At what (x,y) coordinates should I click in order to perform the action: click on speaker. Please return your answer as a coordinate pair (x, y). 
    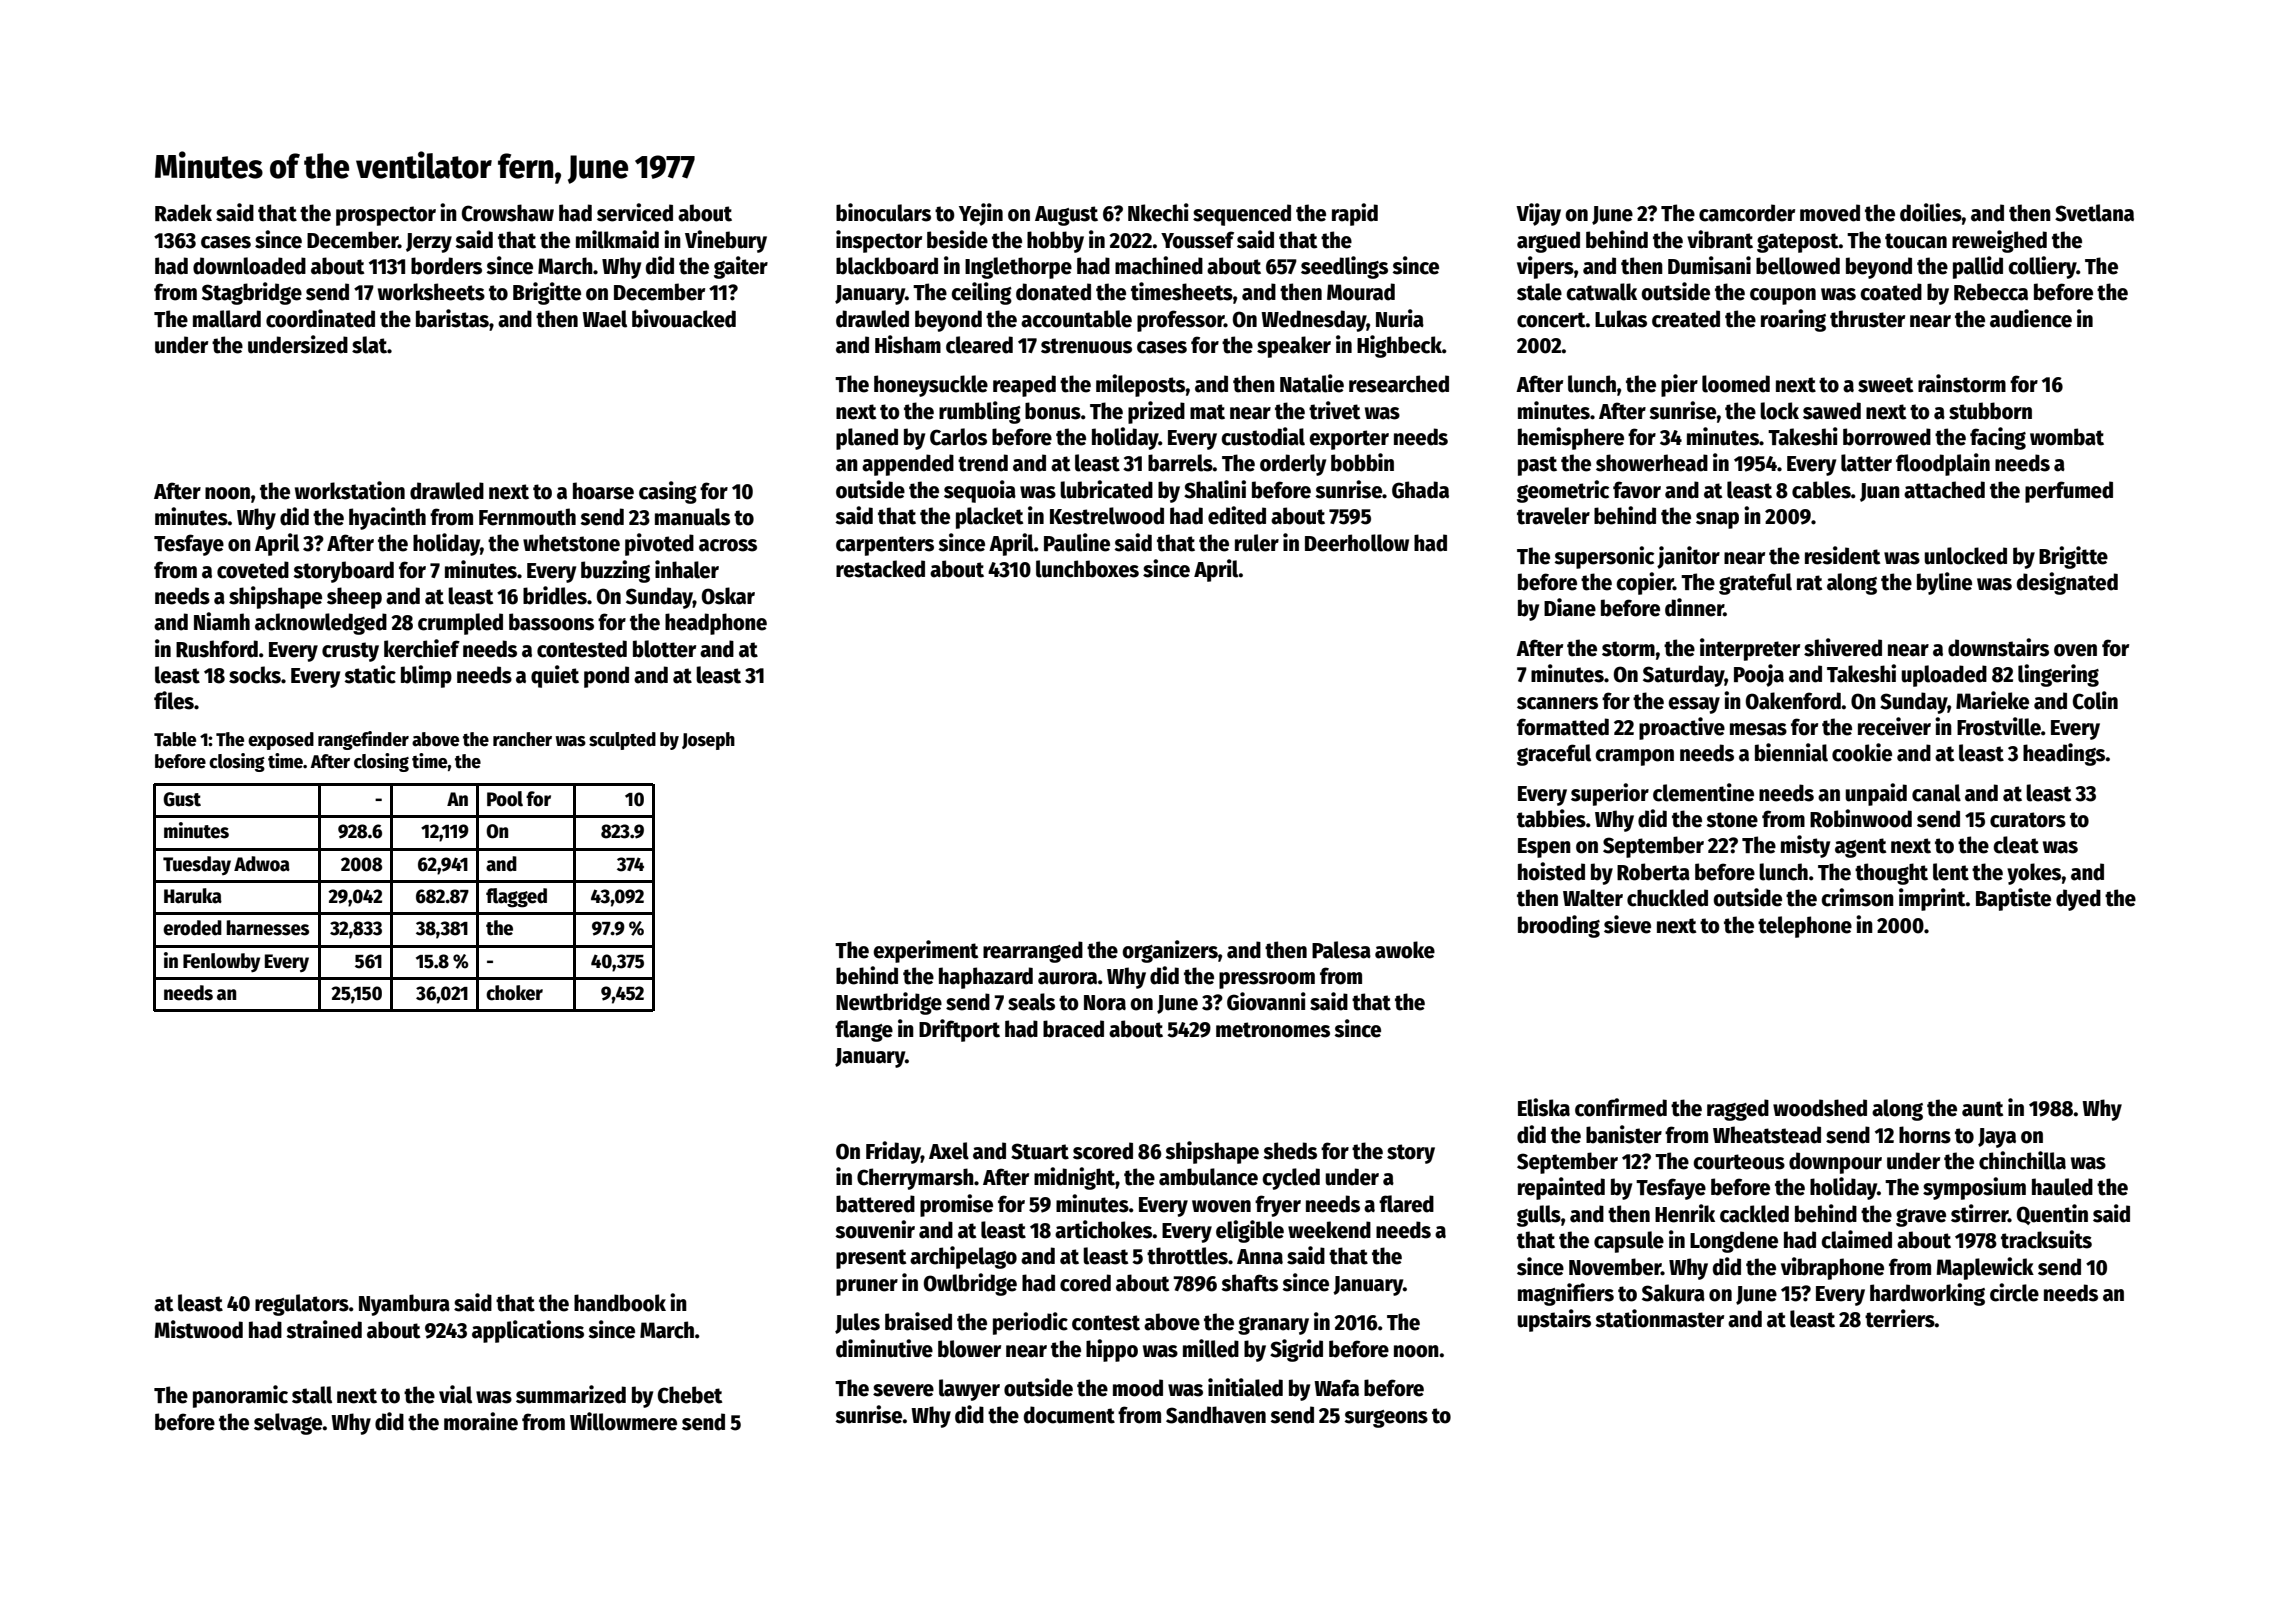
    Looking at the image, I should click on (1294, 347).
